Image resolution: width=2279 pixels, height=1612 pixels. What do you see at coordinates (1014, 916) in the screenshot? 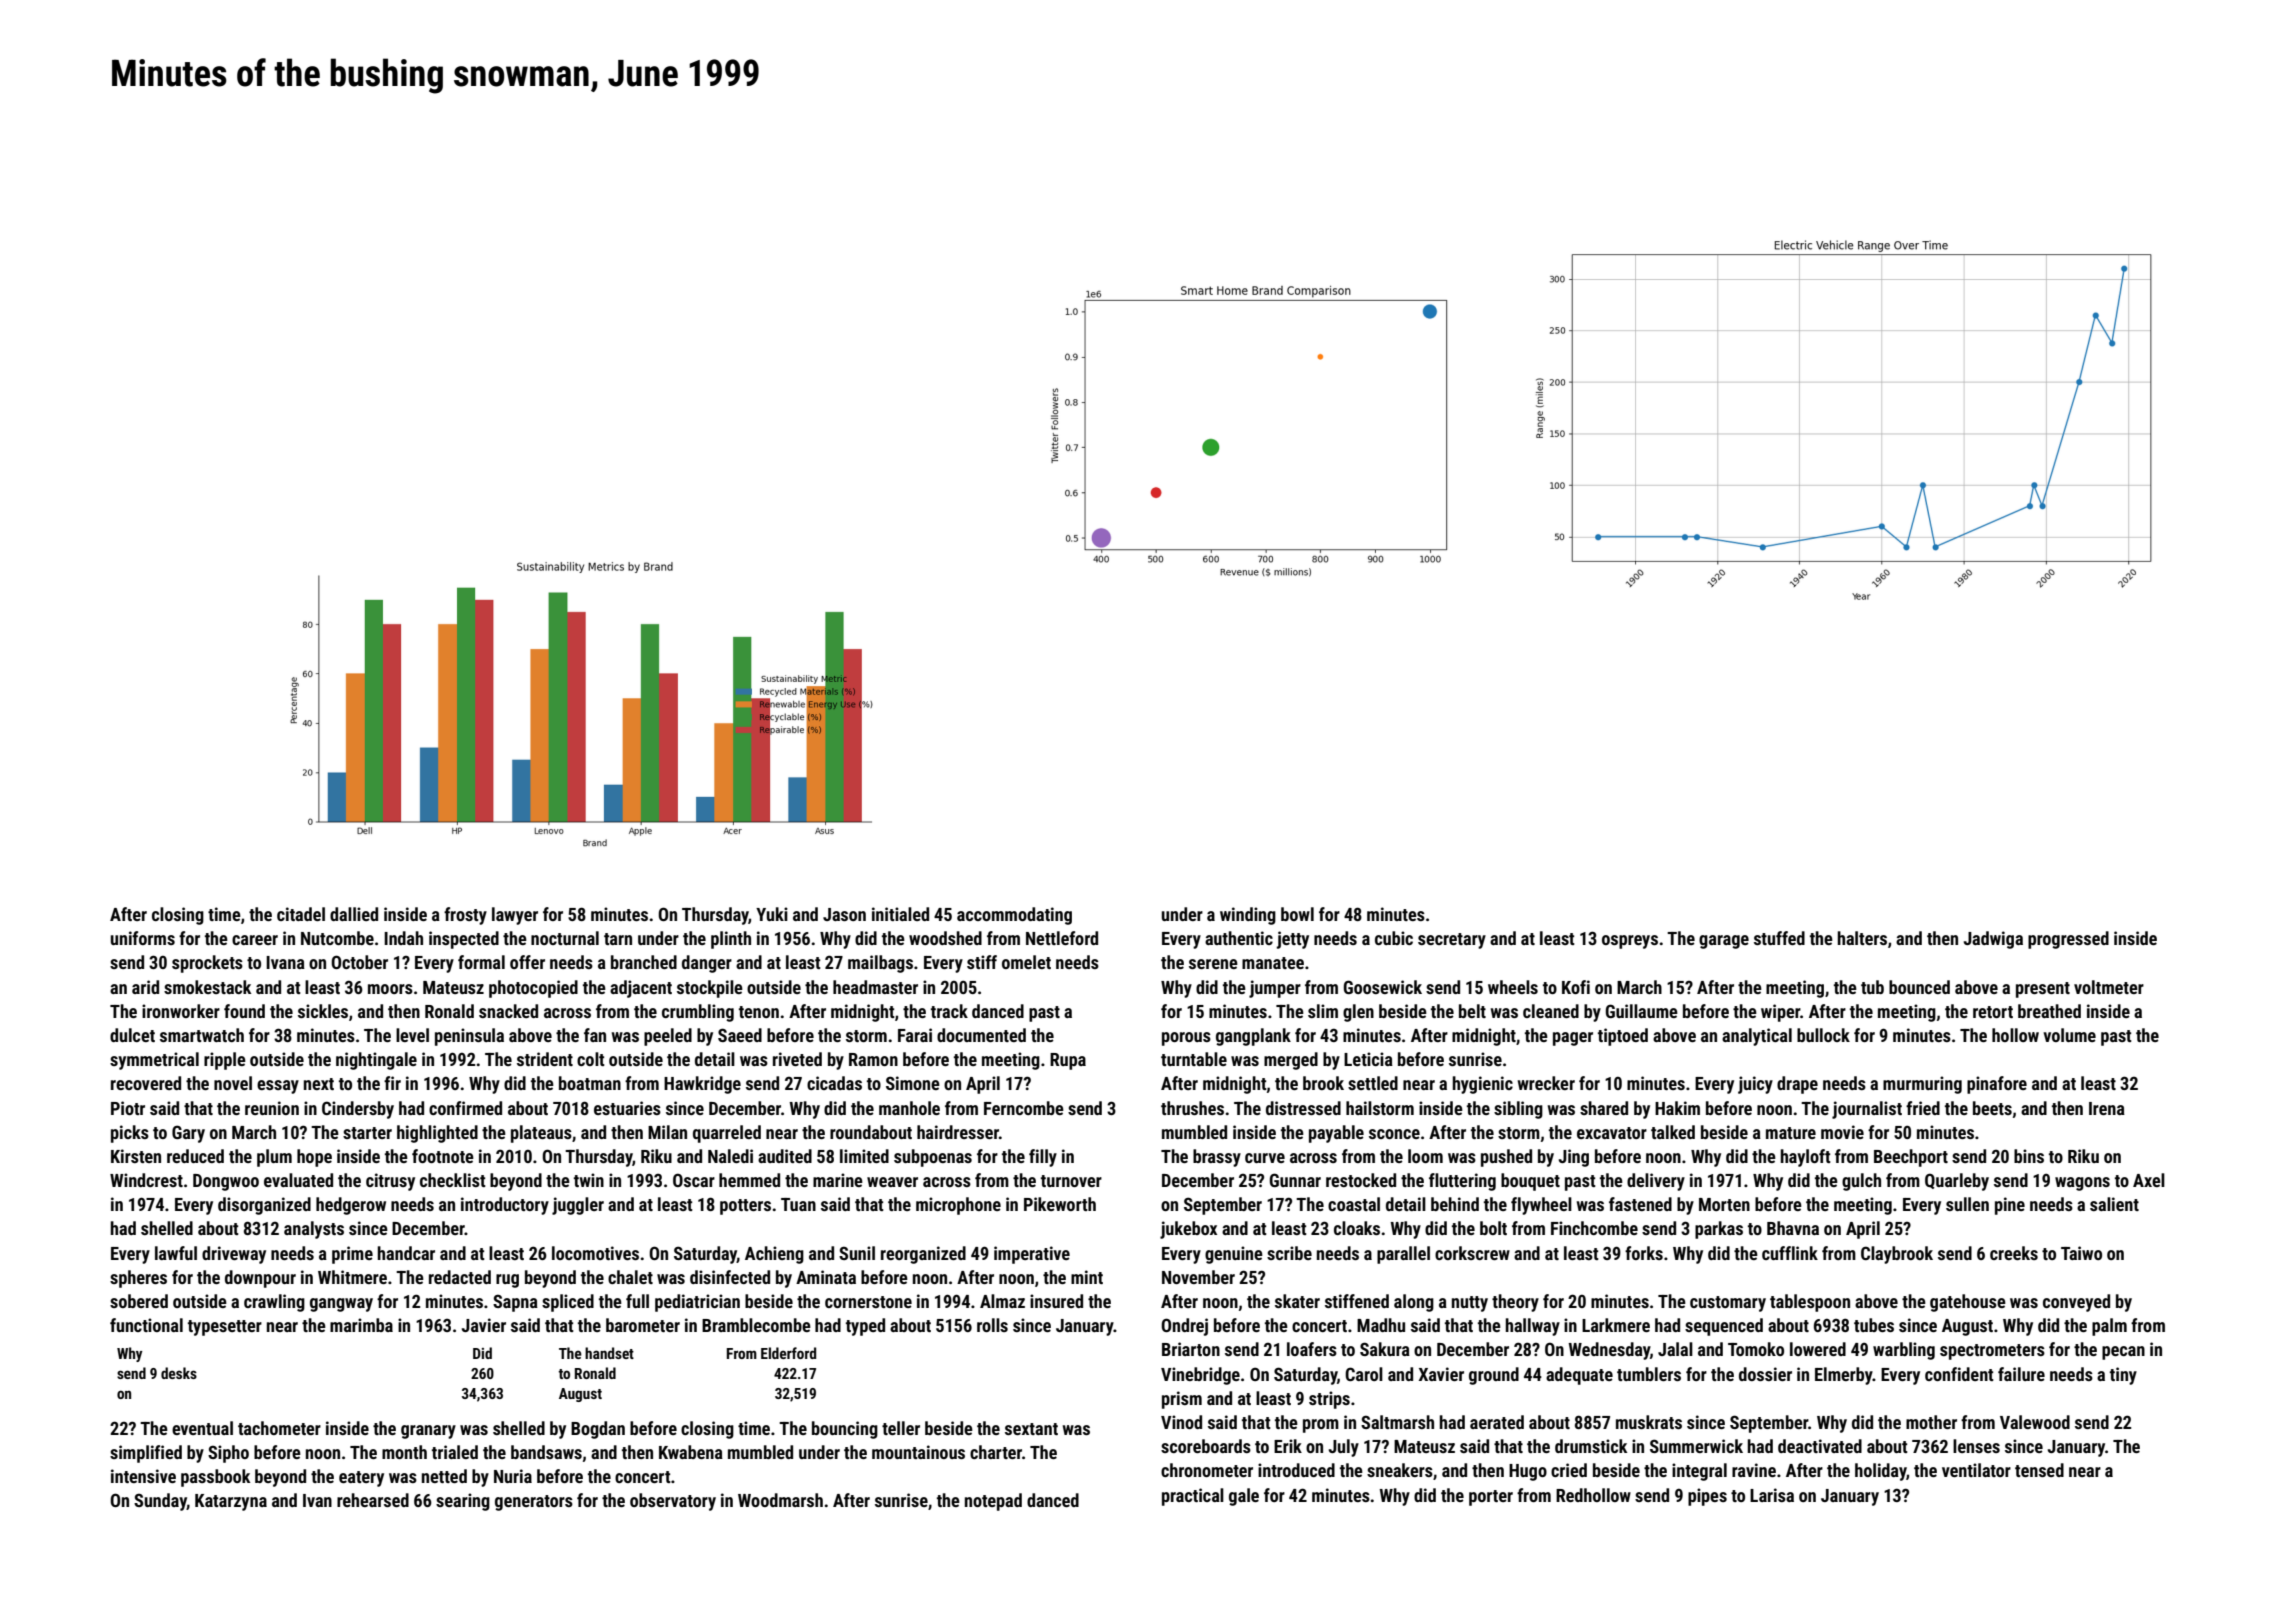
I see `accommodating` at bounding box center [1014, 916].
